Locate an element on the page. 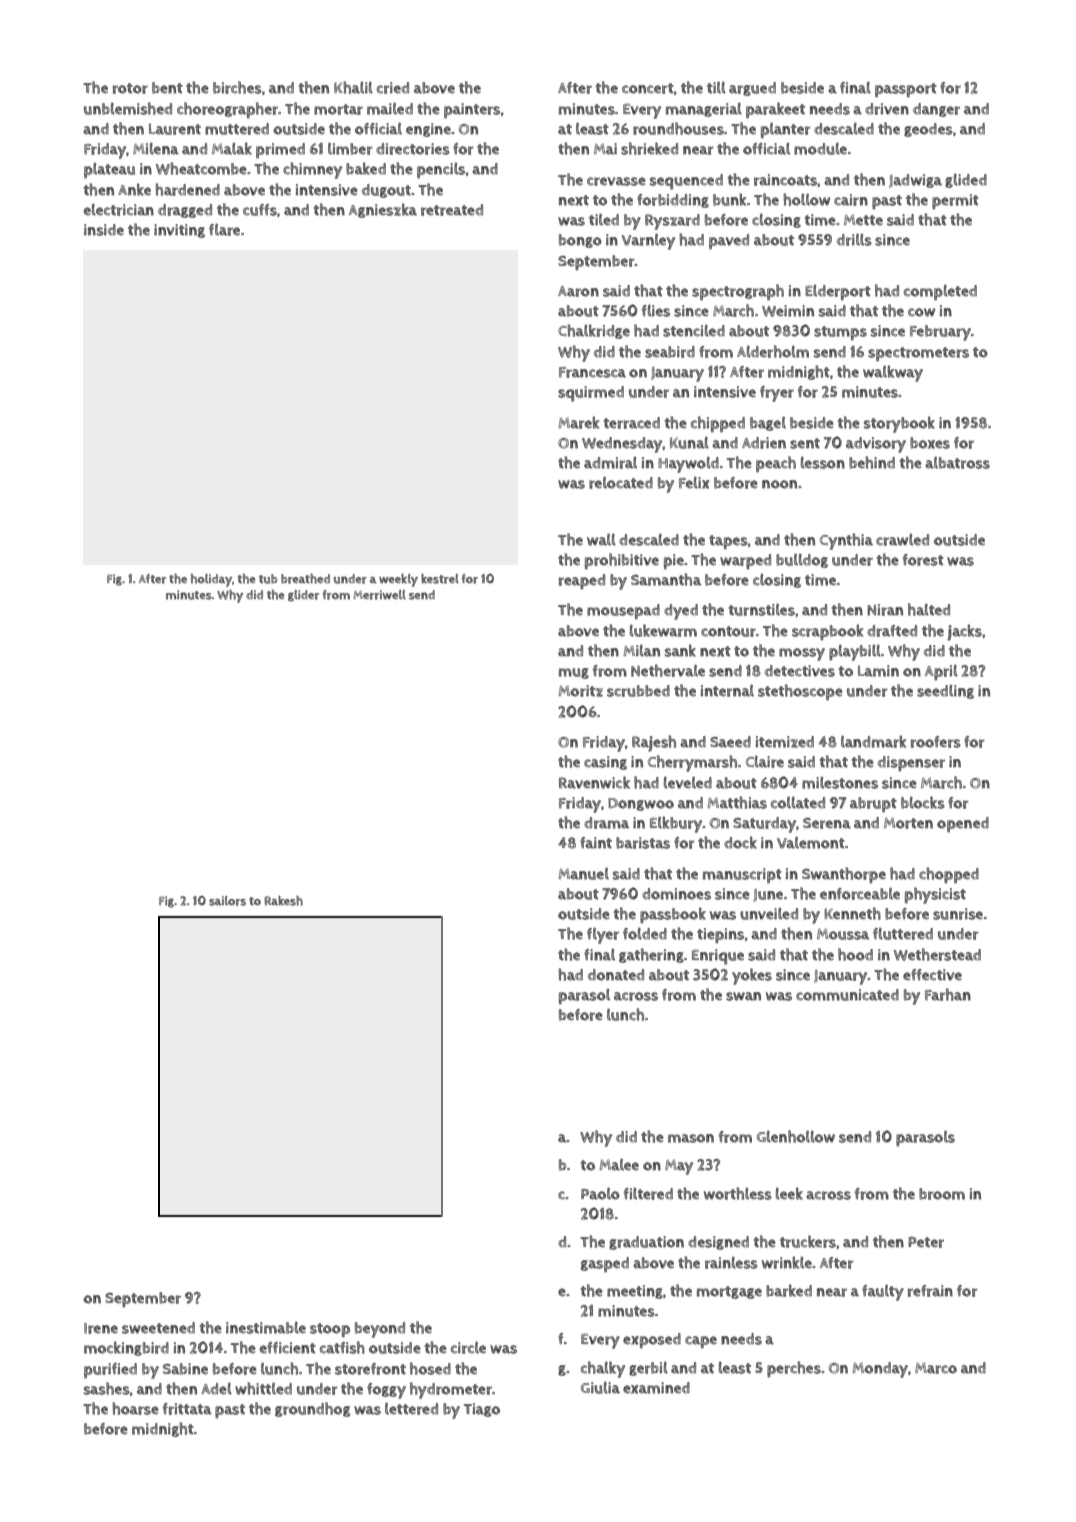 Image resolution: width=1076 pixels, height=1522 pixels. breathed is located at coordinates (305, 579).
